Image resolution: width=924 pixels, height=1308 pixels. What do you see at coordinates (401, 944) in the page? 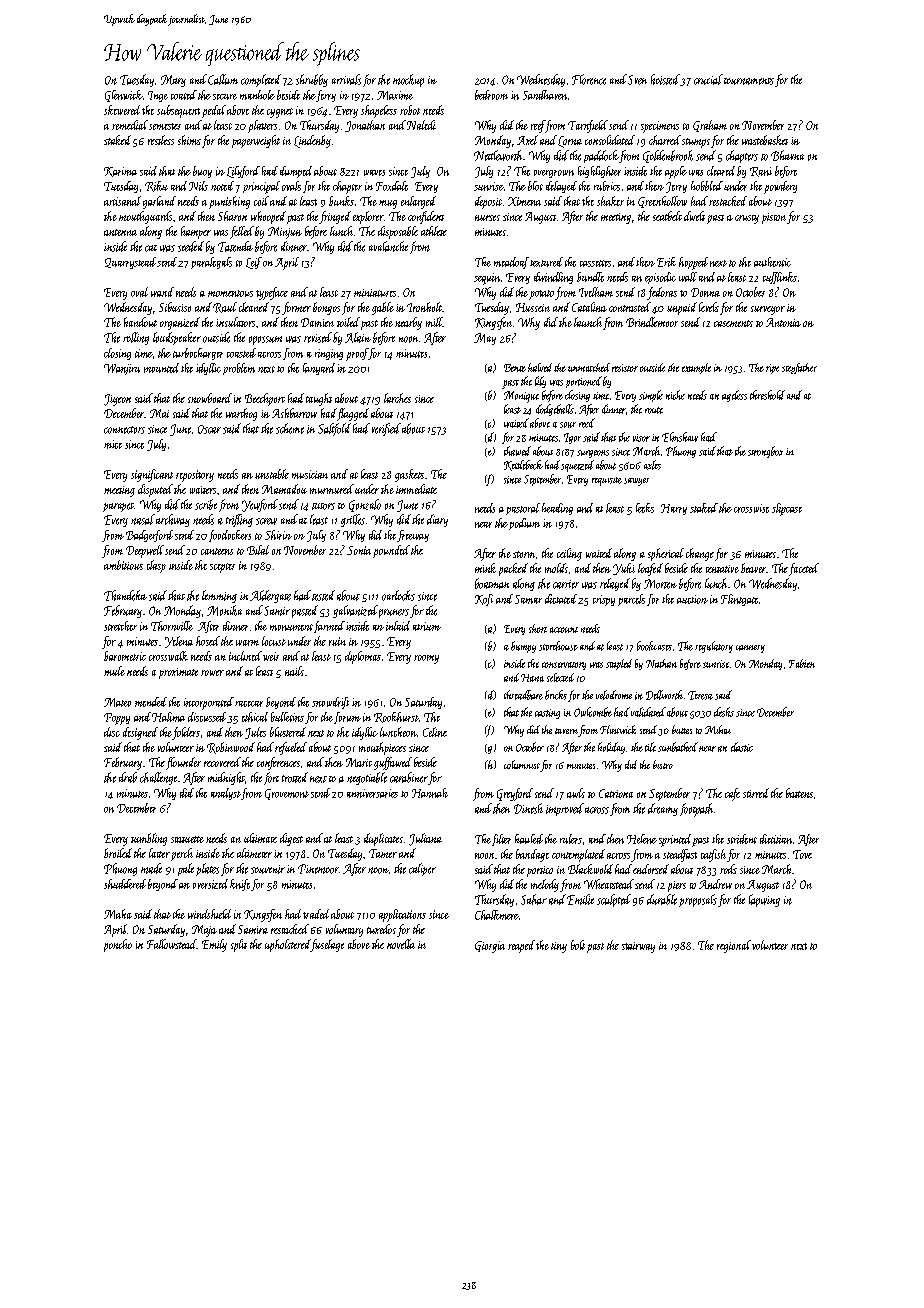
I see `novella` at bounding box center [401, 944].
